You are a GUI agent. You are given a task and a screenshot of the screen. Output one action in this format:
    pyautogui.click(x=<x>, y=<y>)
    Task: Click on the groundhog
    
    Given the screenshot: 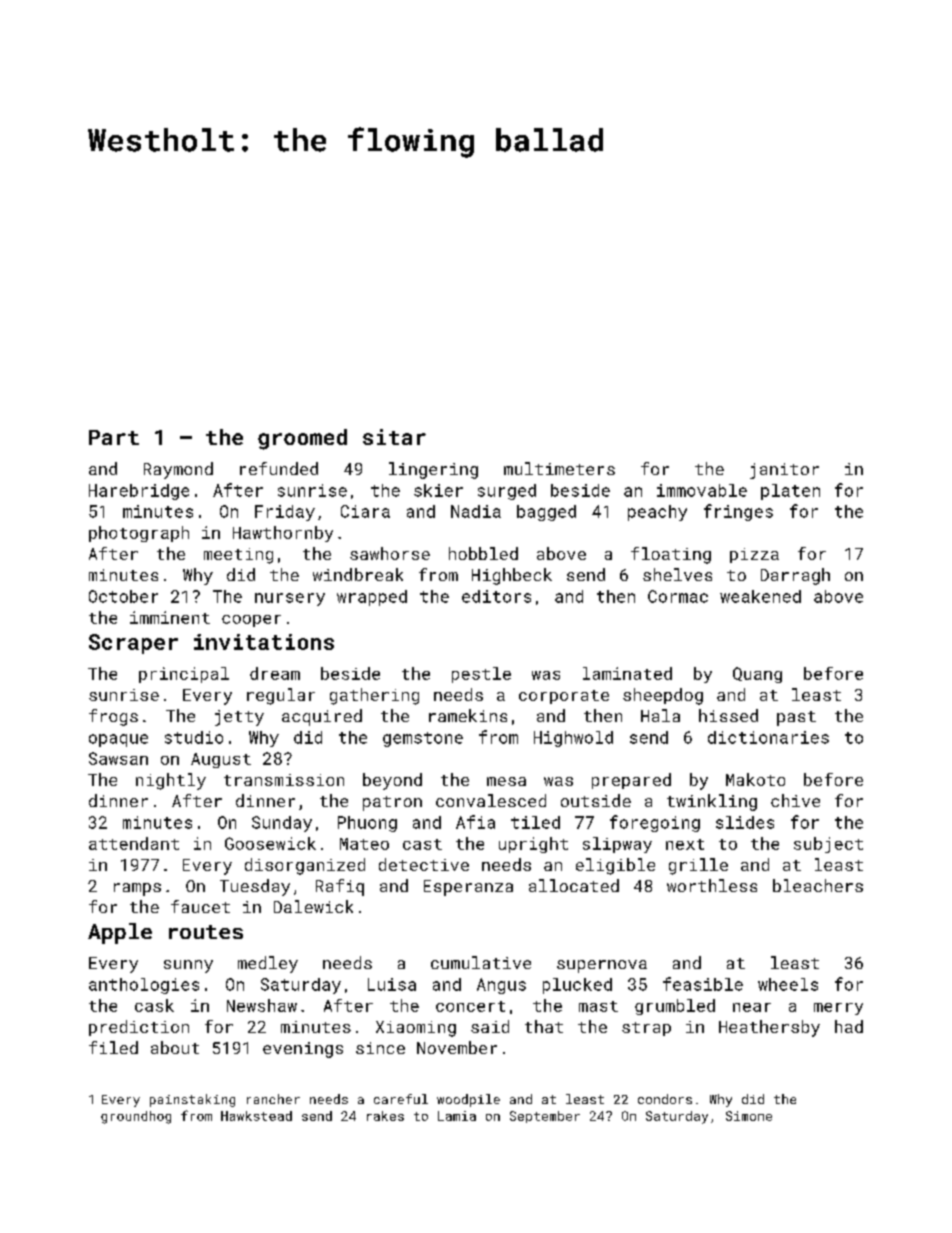 What is the action you would take?
    pyautogui.click(x=136, y=1117)
